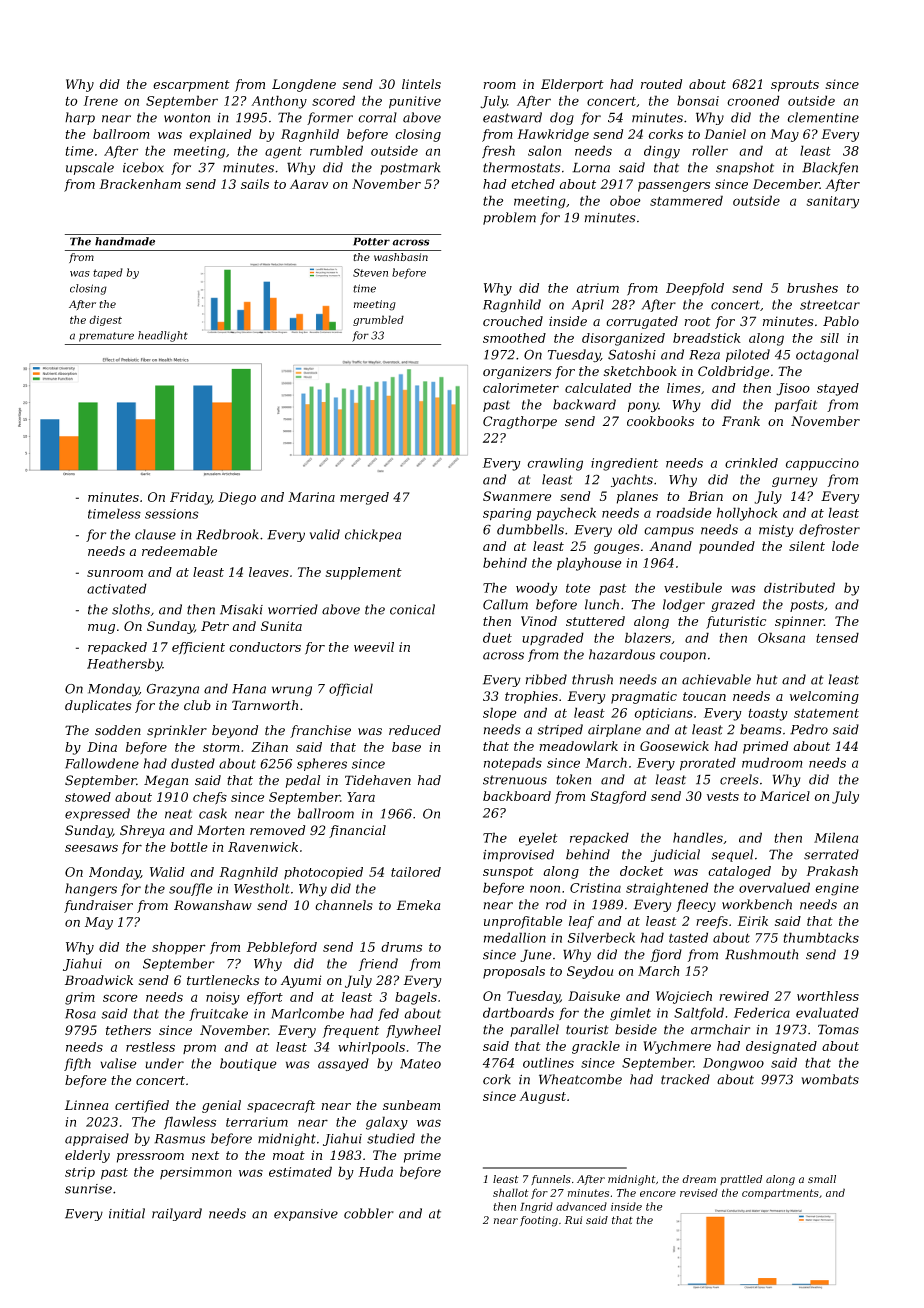 Image resolution: width=924 pixels, height=1308 pixels. What do you see at coordinates (172, 514) in the image?
I see `sessions` at bounding box center [172, 514].
